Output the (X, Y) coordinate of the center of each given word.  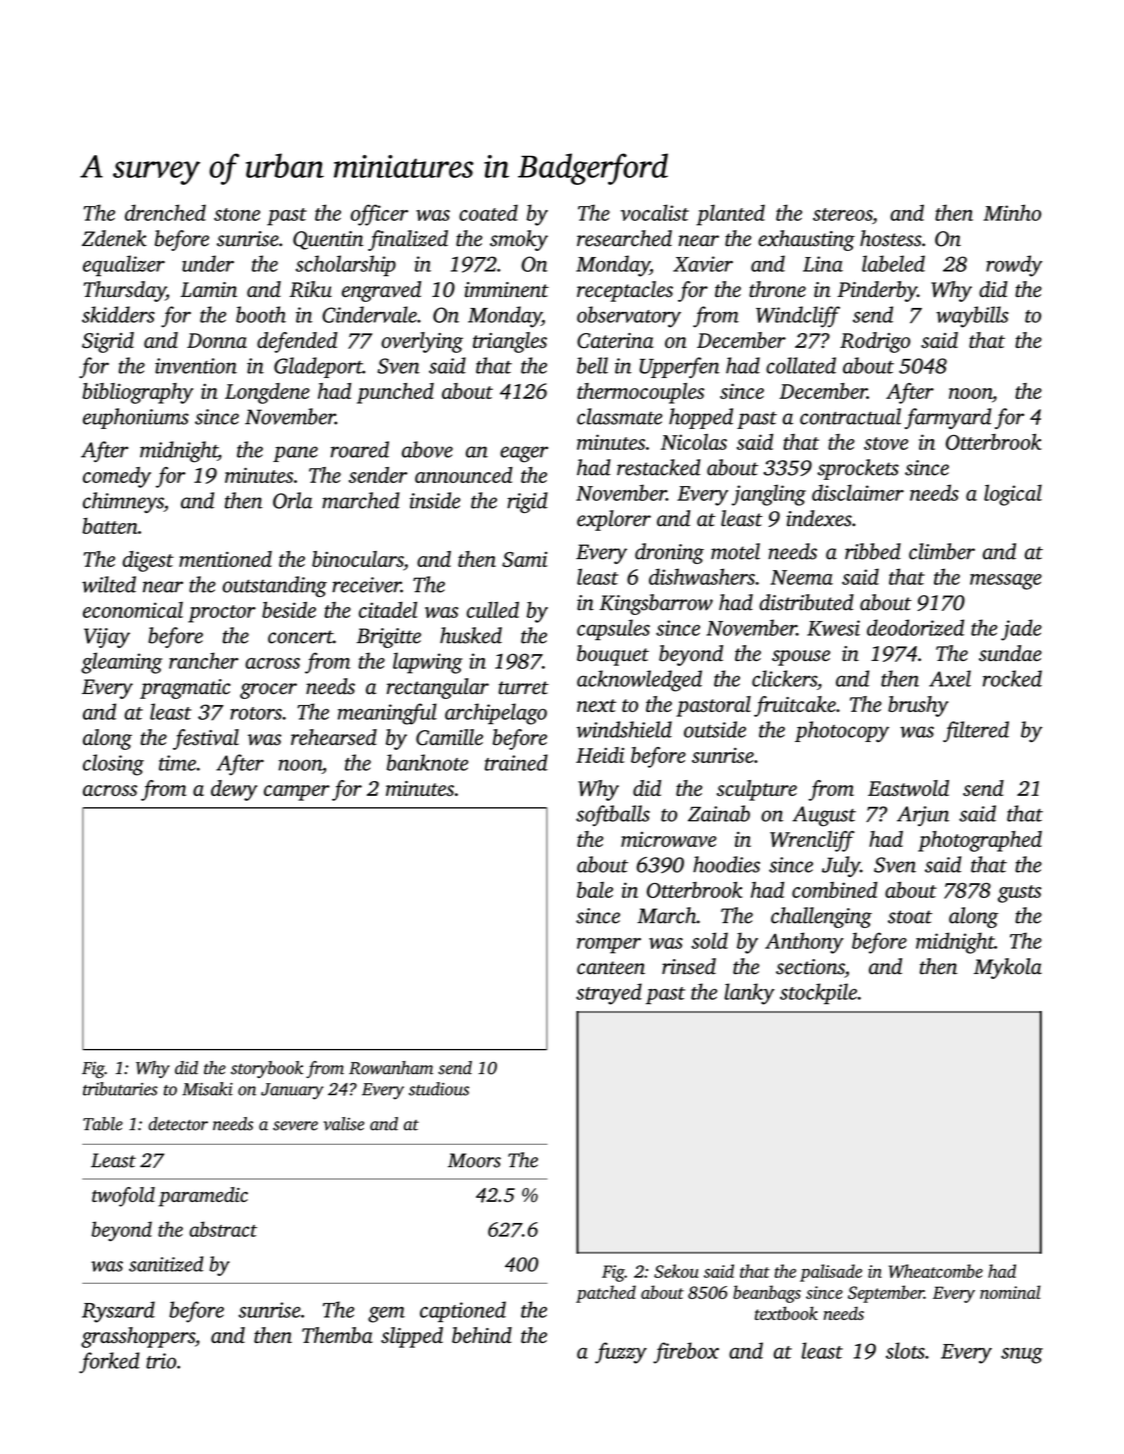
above (427, 449)
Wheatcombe (936, 1271)
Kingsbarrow (656, 604)
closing (113, 765)
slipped (412, 1337)
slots (905, 1350)
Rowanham (391, 1068)
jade (1021, 630)
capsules (613, 630)
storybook (267, 1069)
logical (1013, 495)
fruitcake (795, 706)
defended (297, 342)
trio (161, 1361)
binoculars (358, 560)
